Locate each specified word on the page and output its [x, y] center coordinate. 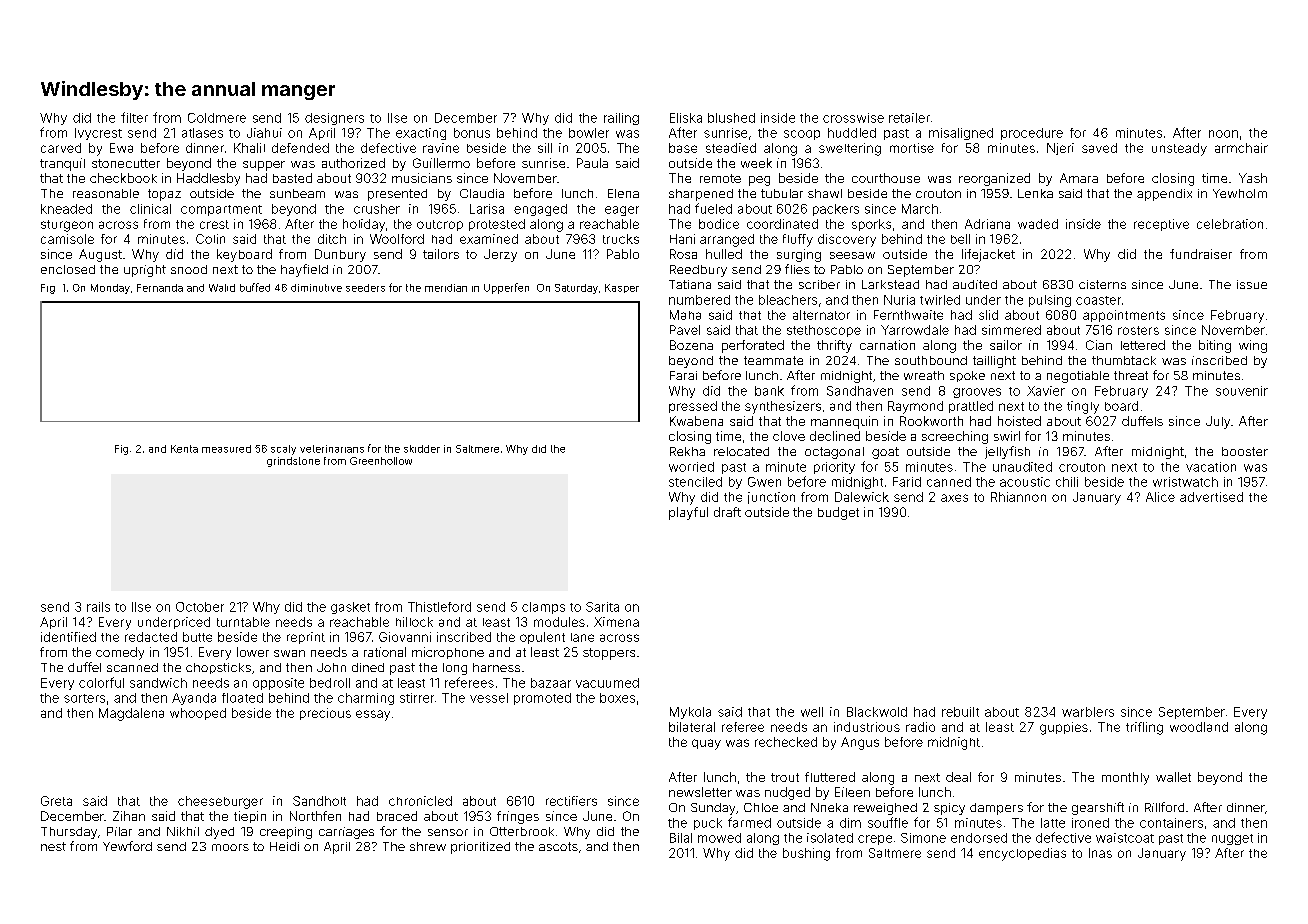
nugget [1232, 839]
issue [1252, 284]
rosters [1138, 330]
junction [771, 498]
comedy [120, 653]
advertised [1211, 497]
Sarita [602, 607]
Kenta [184, 449]
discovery [847, 240]
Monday [110, 289]
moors [230, 847]
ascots [558, 846]
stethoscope [824, 331]
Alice [1160, 497]
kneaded [66, 209]
